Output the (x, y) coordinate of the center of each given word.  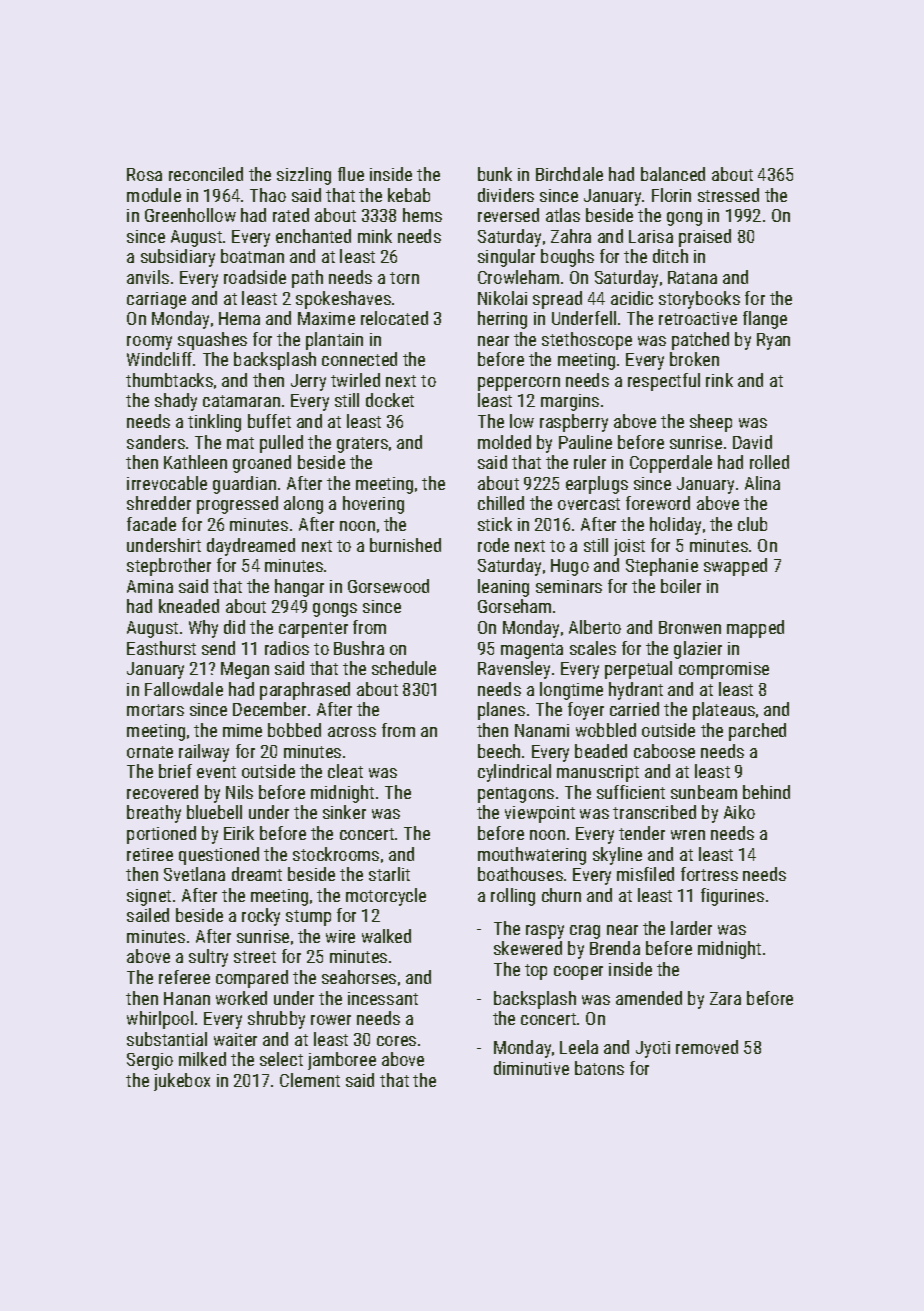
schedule (404, 668)
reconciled (206, 174)
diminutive (531, 1068)
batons (599, 1068)
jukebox (182, 1082)
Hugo (570, 567)
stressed (728, 195)
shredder (159, 503)
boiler (681, 586)
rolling (513, 897)
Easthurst (161, 648)
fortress (709, 874)
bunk (495, 174)
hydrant (636, 691)
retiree (150, 854)
